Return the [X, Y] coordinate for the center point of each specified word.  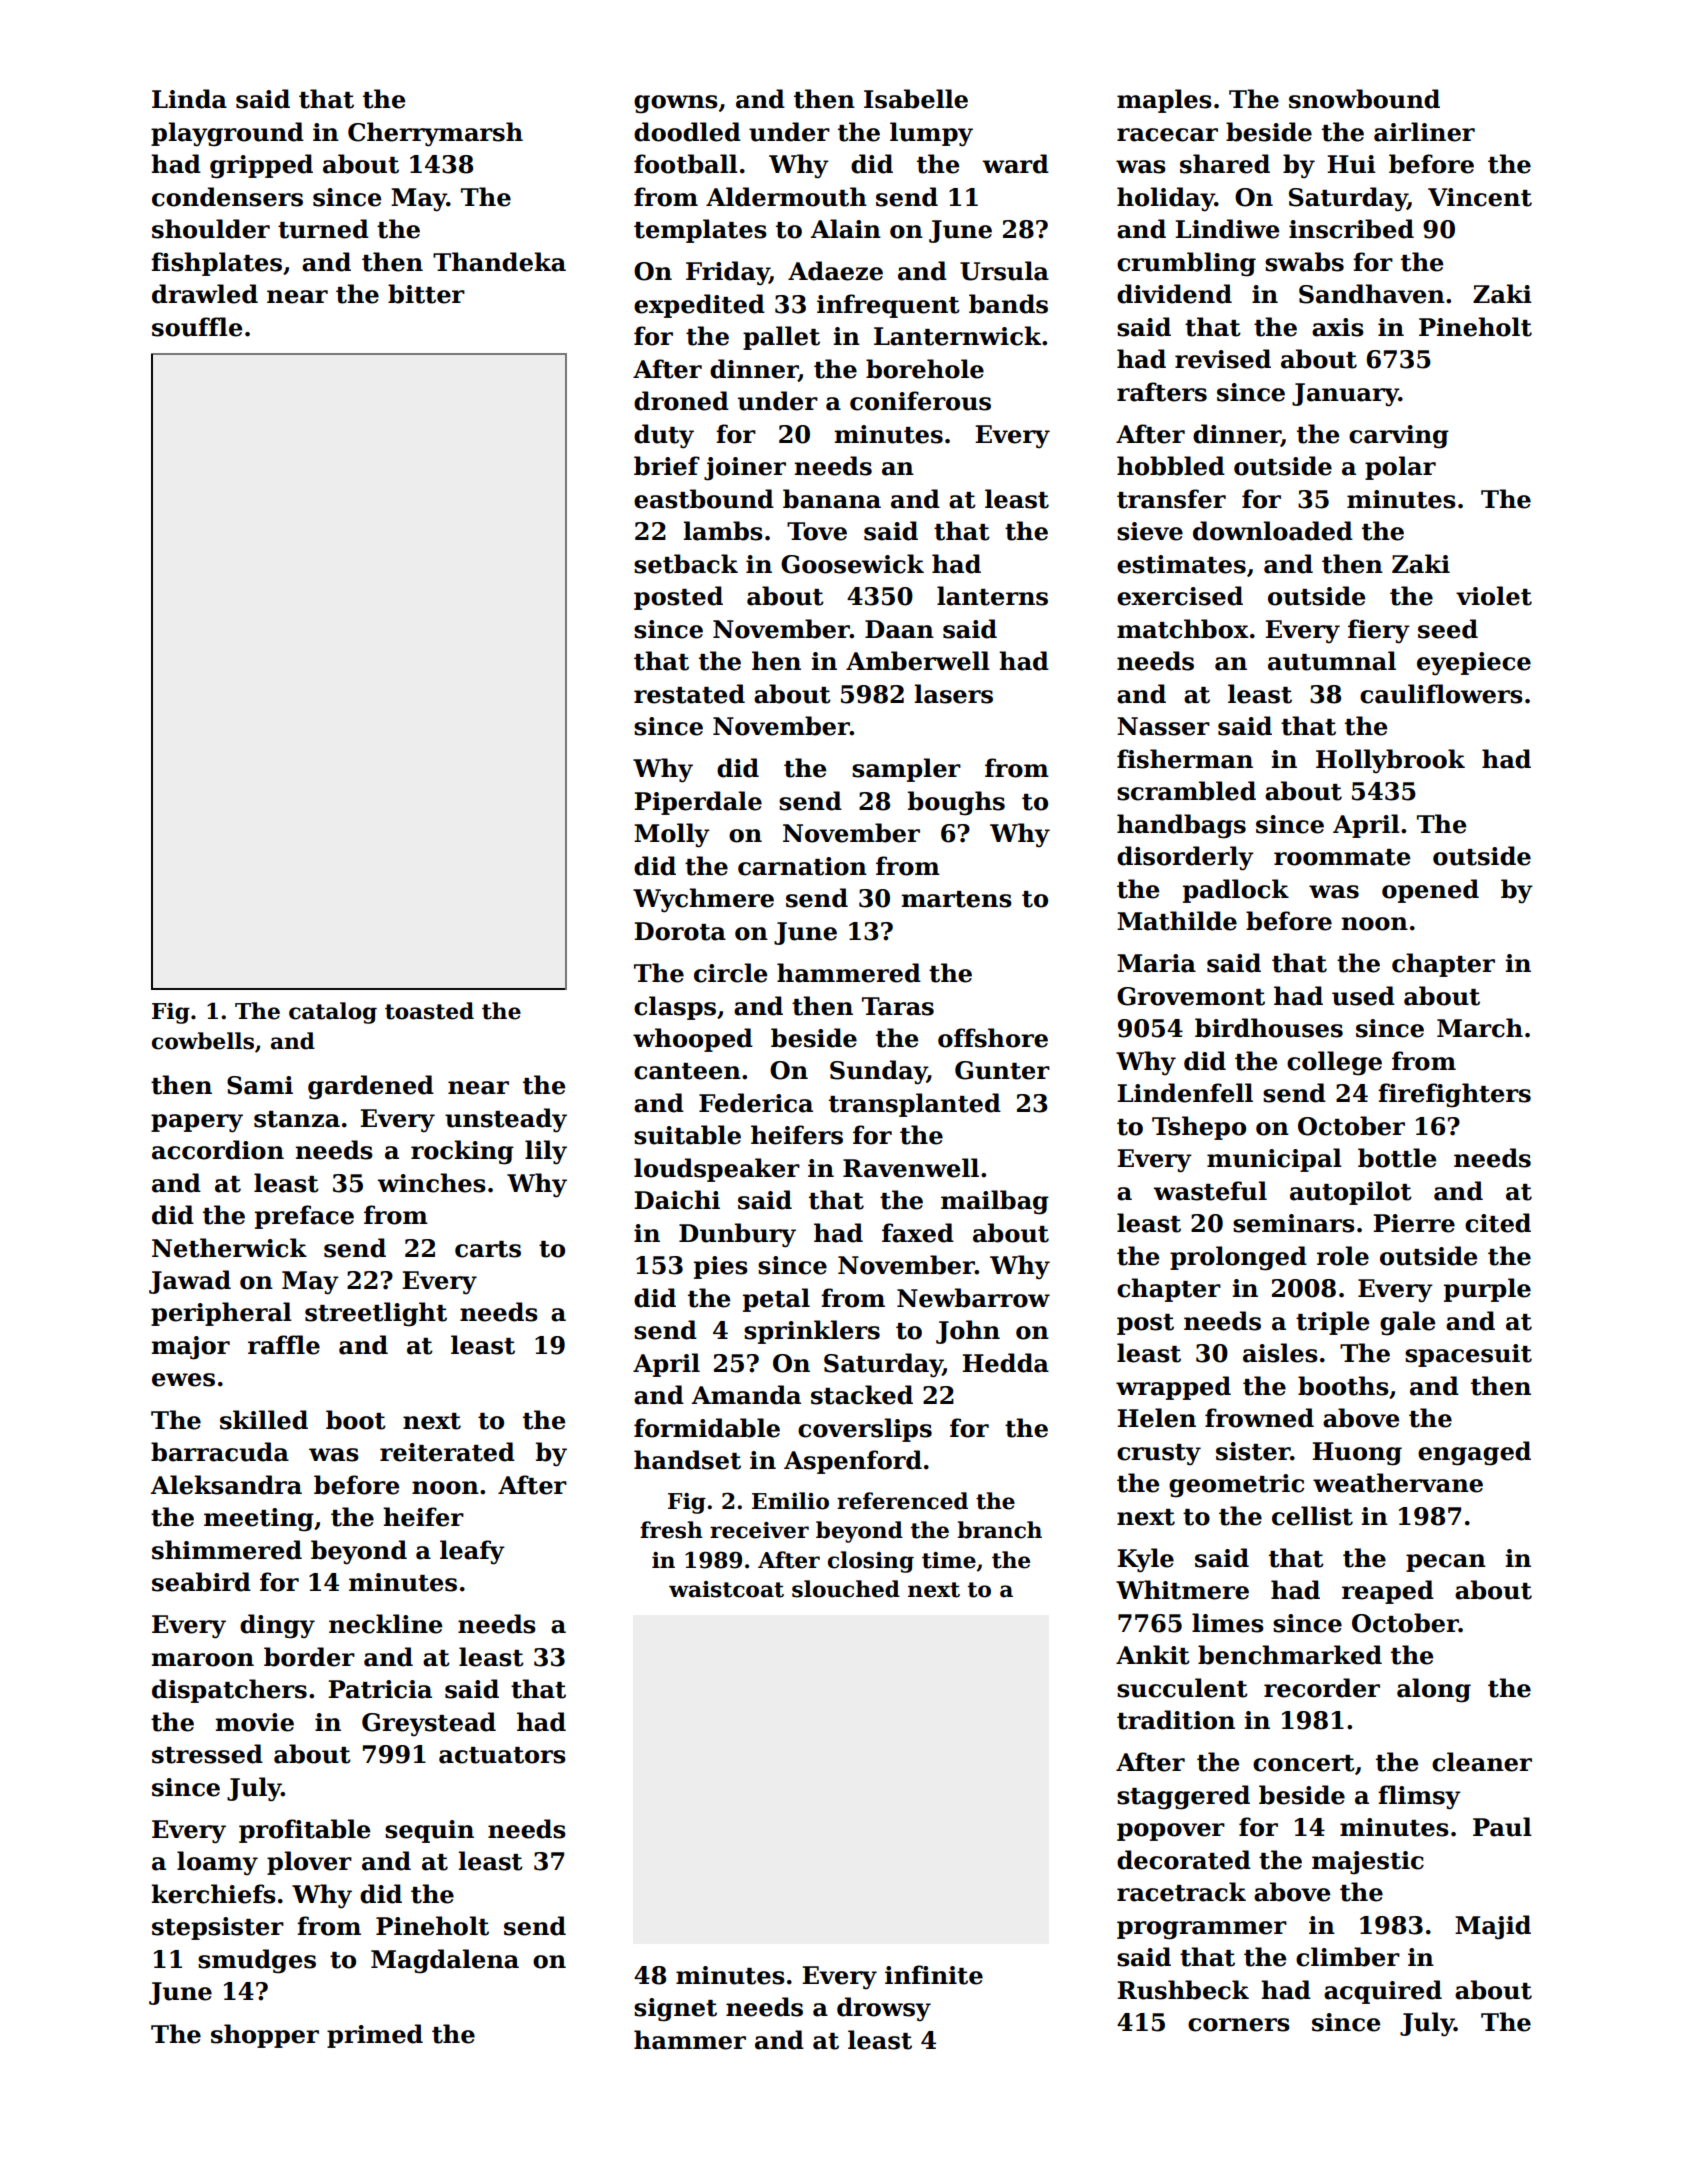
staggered [1183, 1797]
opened [1430, 891]
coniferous [920, 401]
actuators [502, 1755]
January [1345, 395]
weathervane [1398, 1483]
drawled [205, 294]
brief [667, 466]
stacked [862, 1395]
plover [309, 1863]
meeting [259, 1520]
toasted [429, 1011]
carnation [802, 866]
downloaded [1273, 531]
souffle [197, 327]
